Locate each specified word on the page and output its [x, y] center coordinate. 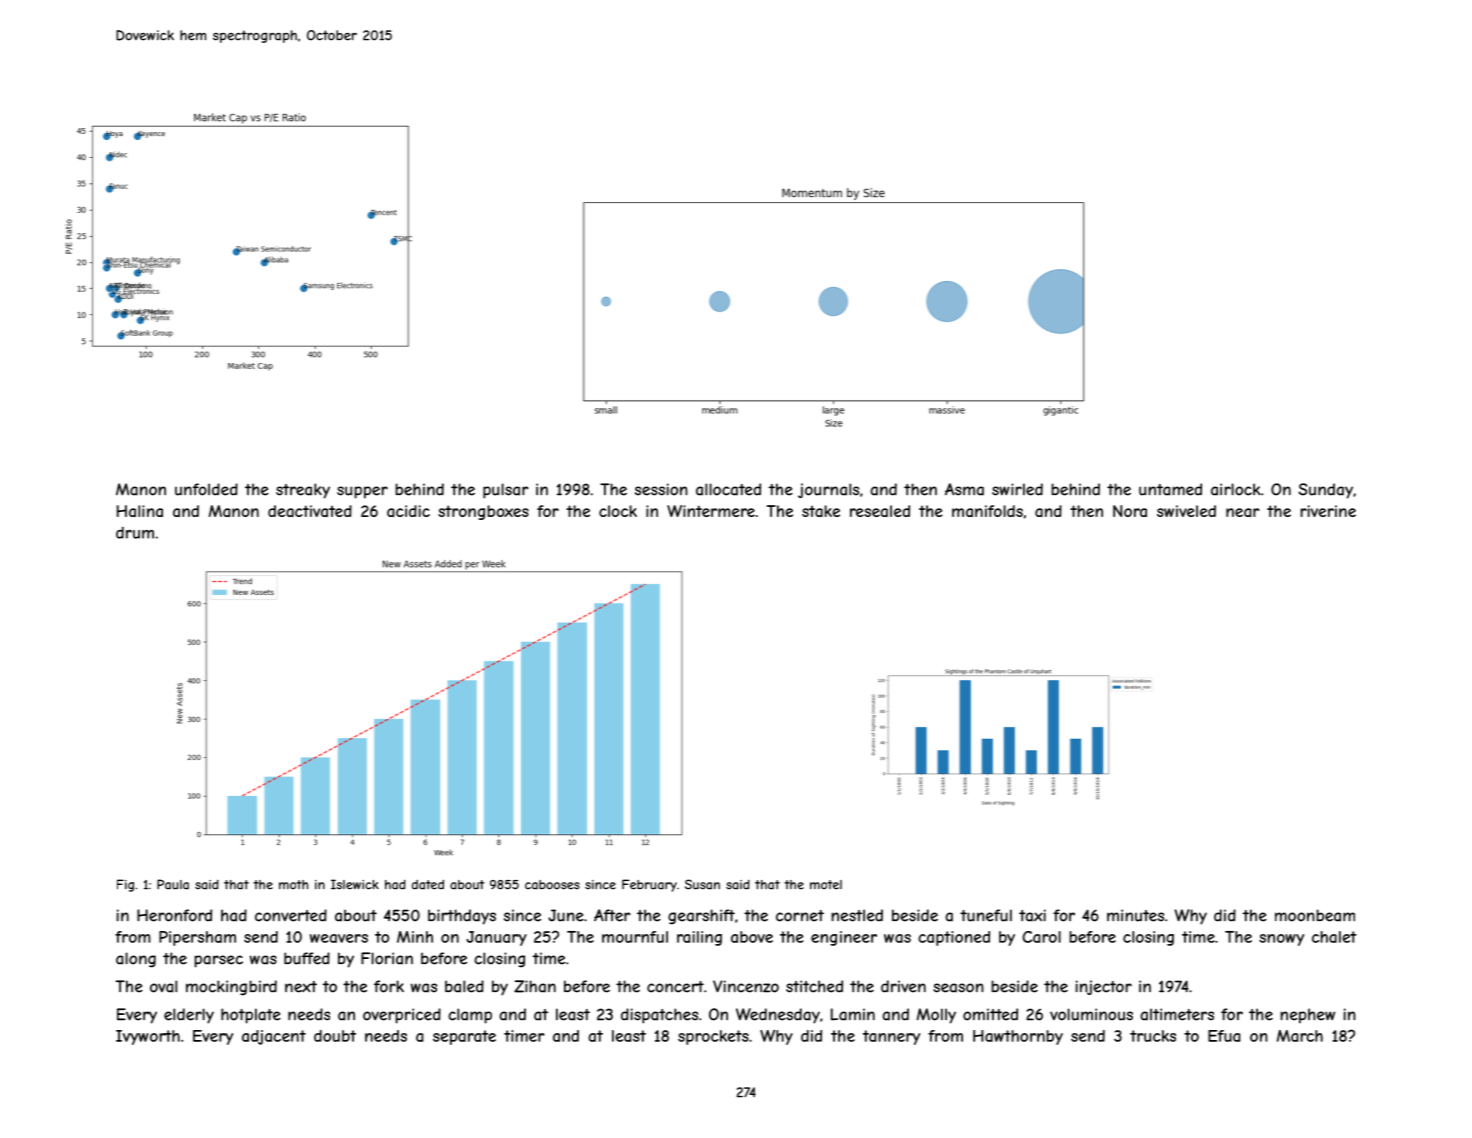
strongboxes [483, 512]
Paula [173, 884]
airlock [1236, 489]
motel [826, 885]
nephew [1307, 1016]
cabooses [552, 885]
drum [135, 532]
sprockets [713, 1037]
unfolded [206, 489]
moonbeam [1315, 915]
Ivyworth [148, 1037]
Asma [964, 489]
